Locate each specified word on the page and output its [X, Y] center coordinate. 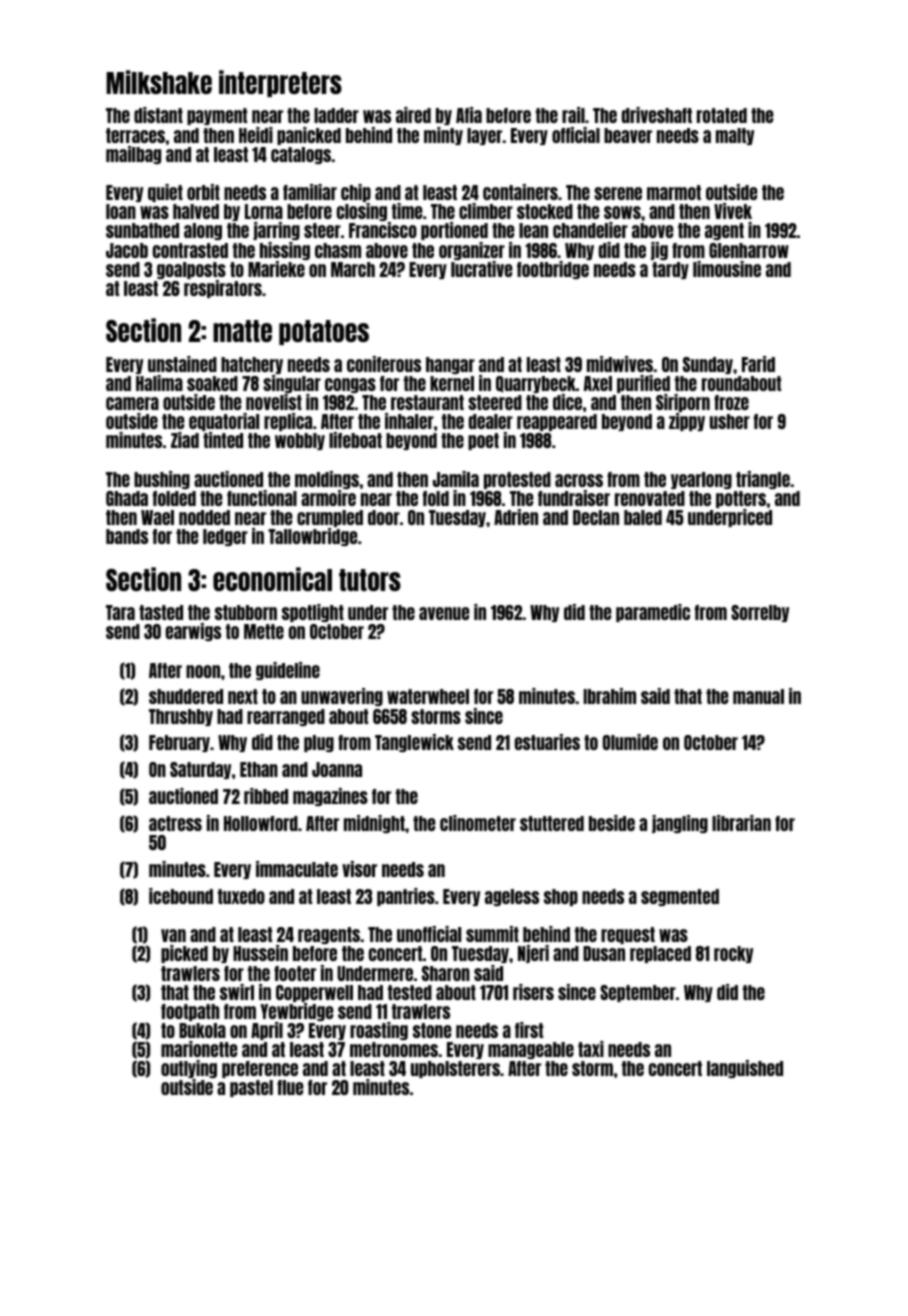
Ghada [127, 498]
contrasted [190, 250]
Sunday [708, 365]
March [353, 269]
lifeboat [355, 440]
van [173, 935]
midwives [620, 364]
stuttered [552, 823]
